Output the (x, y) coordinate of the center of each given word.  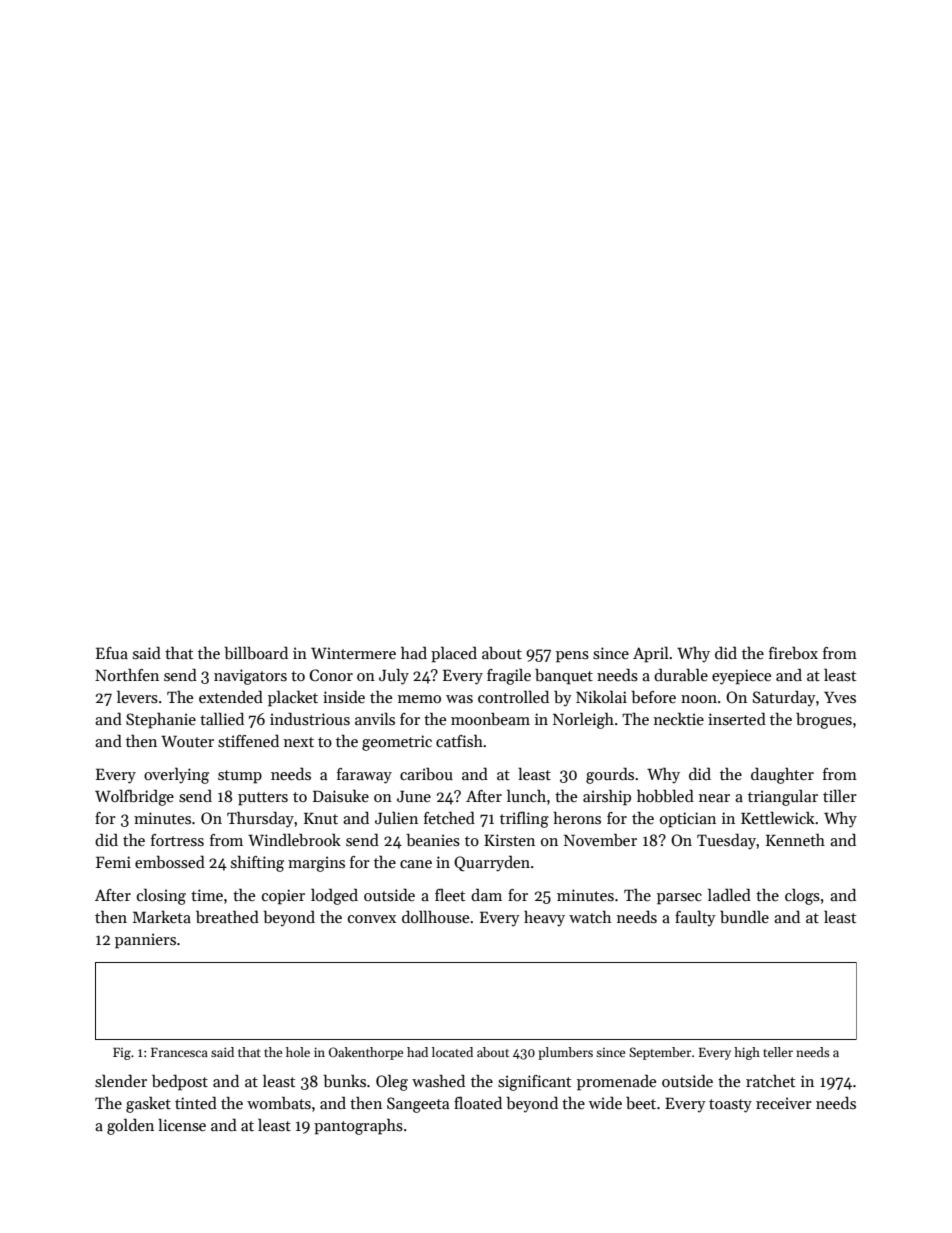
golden (130, 1126)
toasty (730, 1106)
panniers (145, 941)
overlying (176, 776)
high (747, 1053)
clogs (802, 897)
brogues (824, 720)
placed (454, 655)
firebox (793, 652)
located (452, 1052)
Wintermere (353, 653)
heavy (544, 918)
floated (478, 1102)
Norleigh (583, 721)
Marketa (162, 917)
